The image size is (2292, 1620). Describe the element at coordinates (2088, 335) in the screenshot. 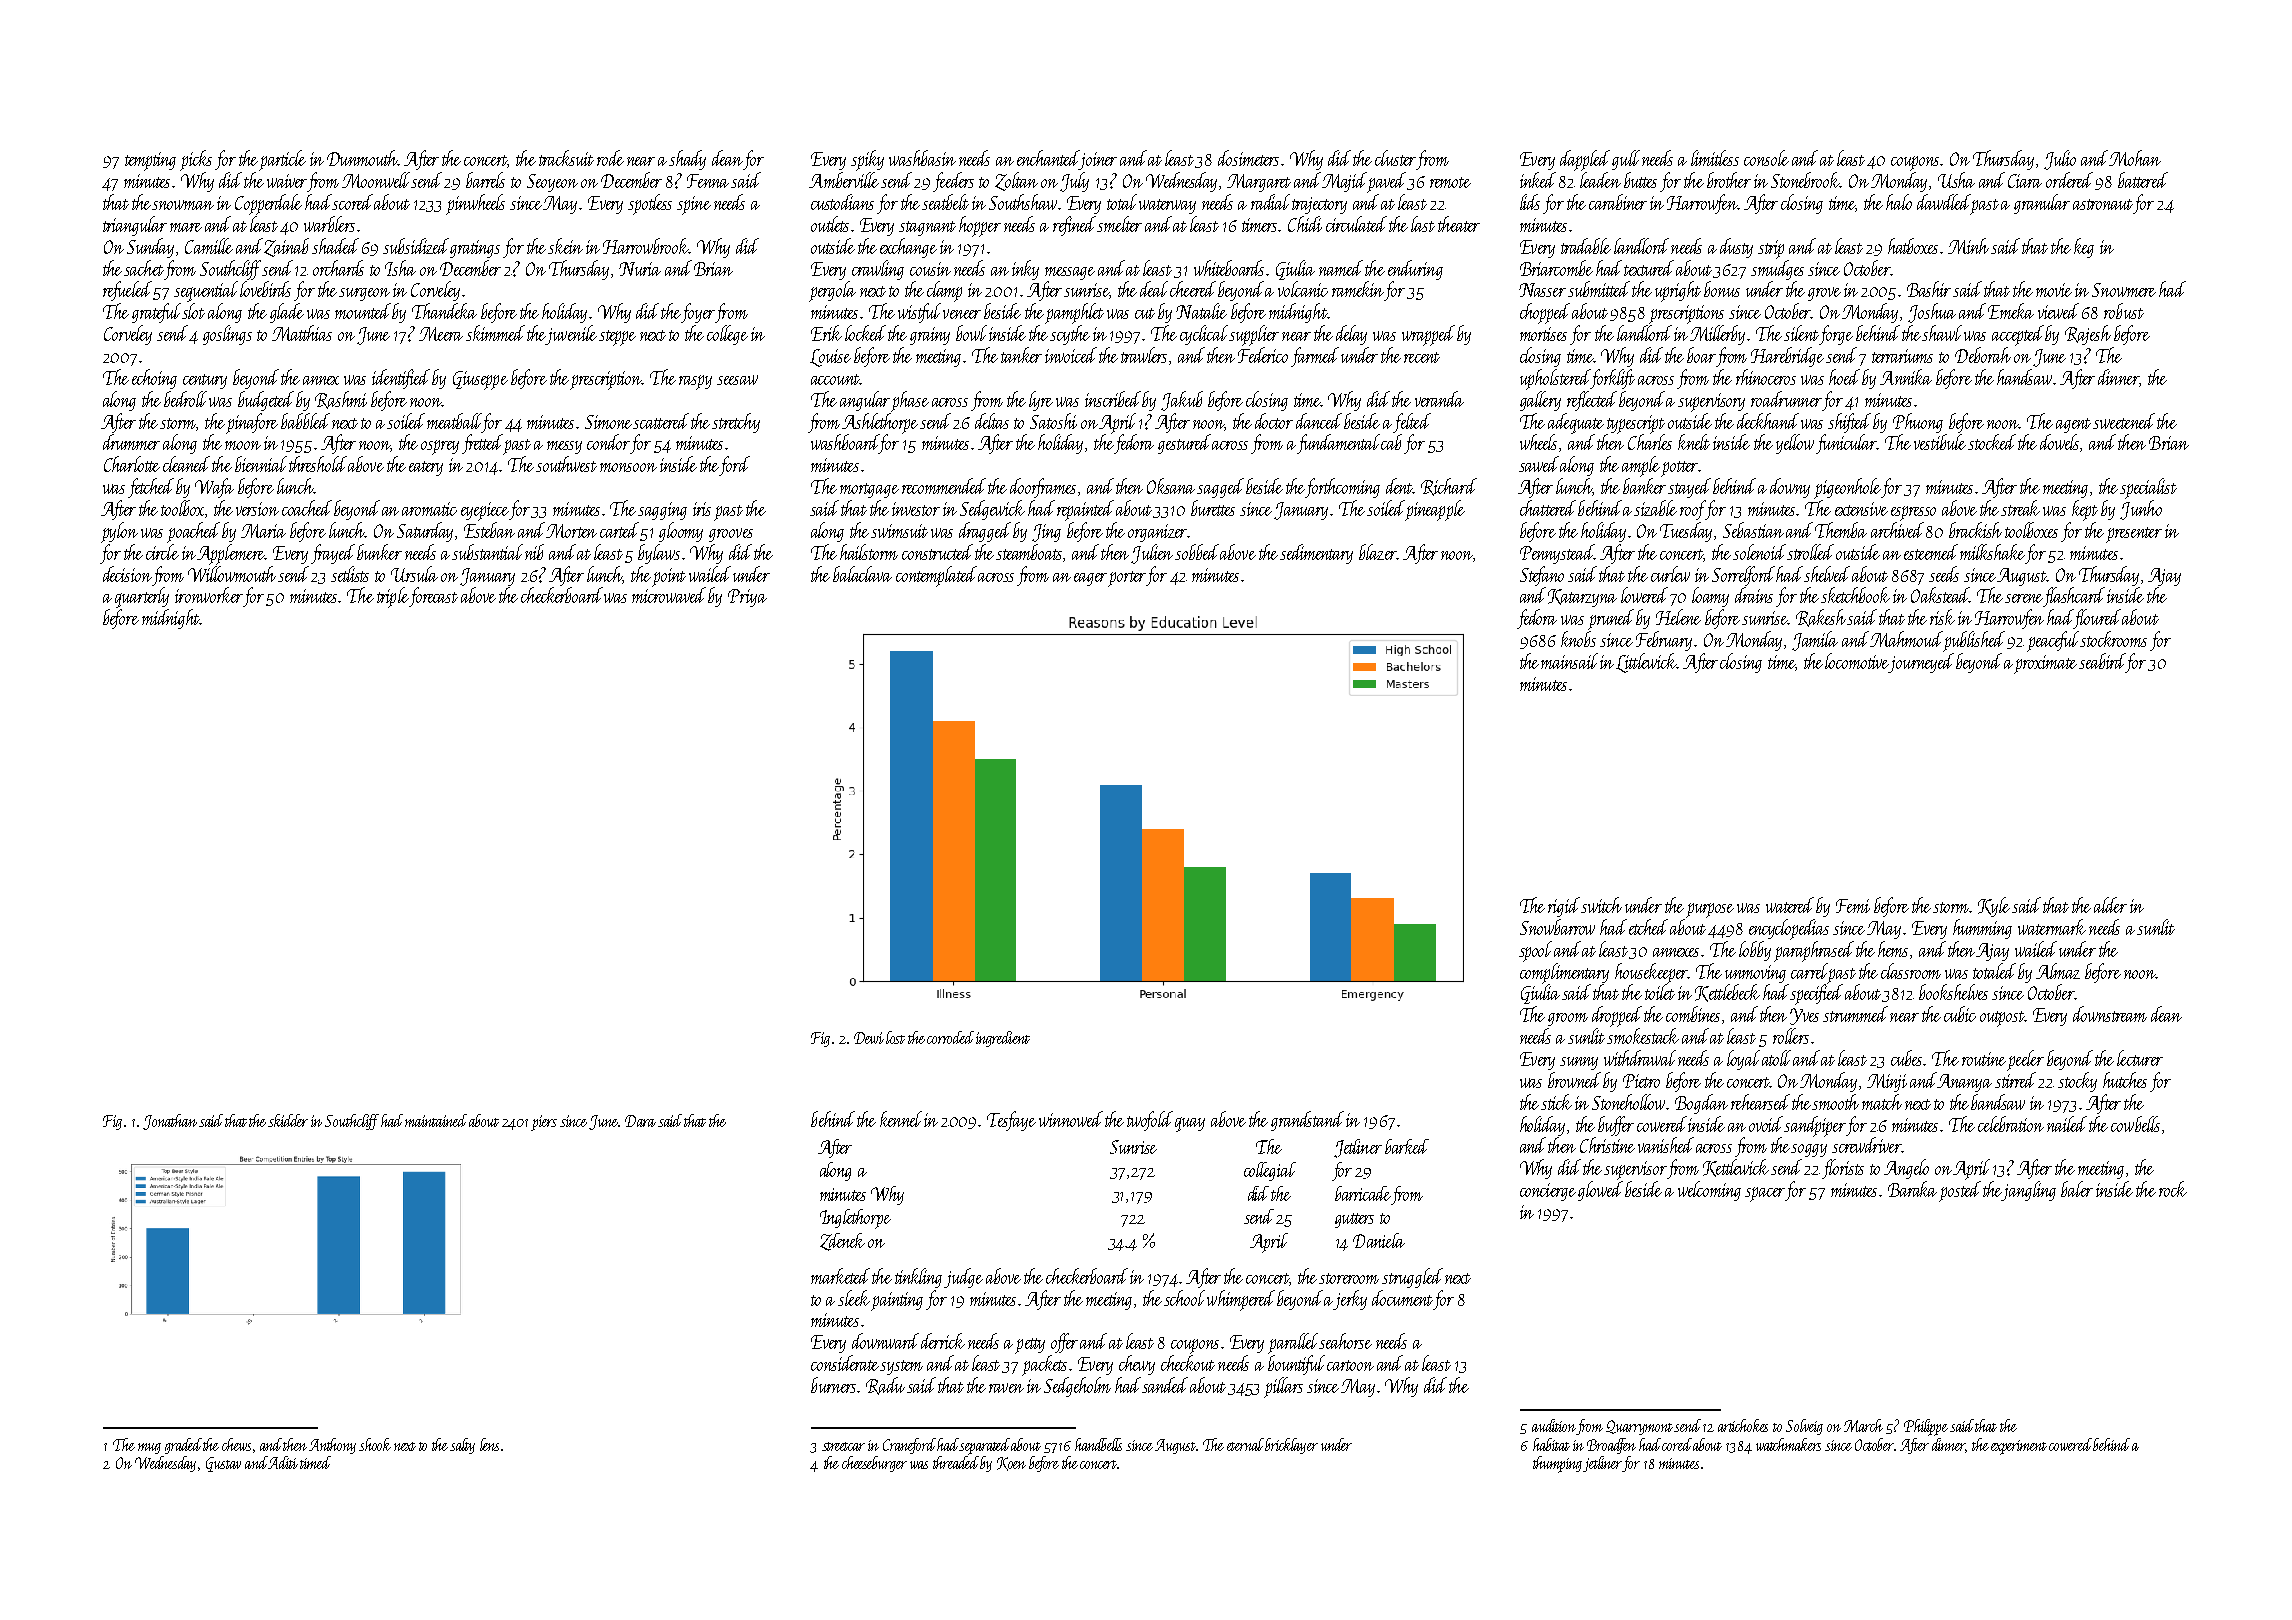

I see `Rajesh` at that location.
